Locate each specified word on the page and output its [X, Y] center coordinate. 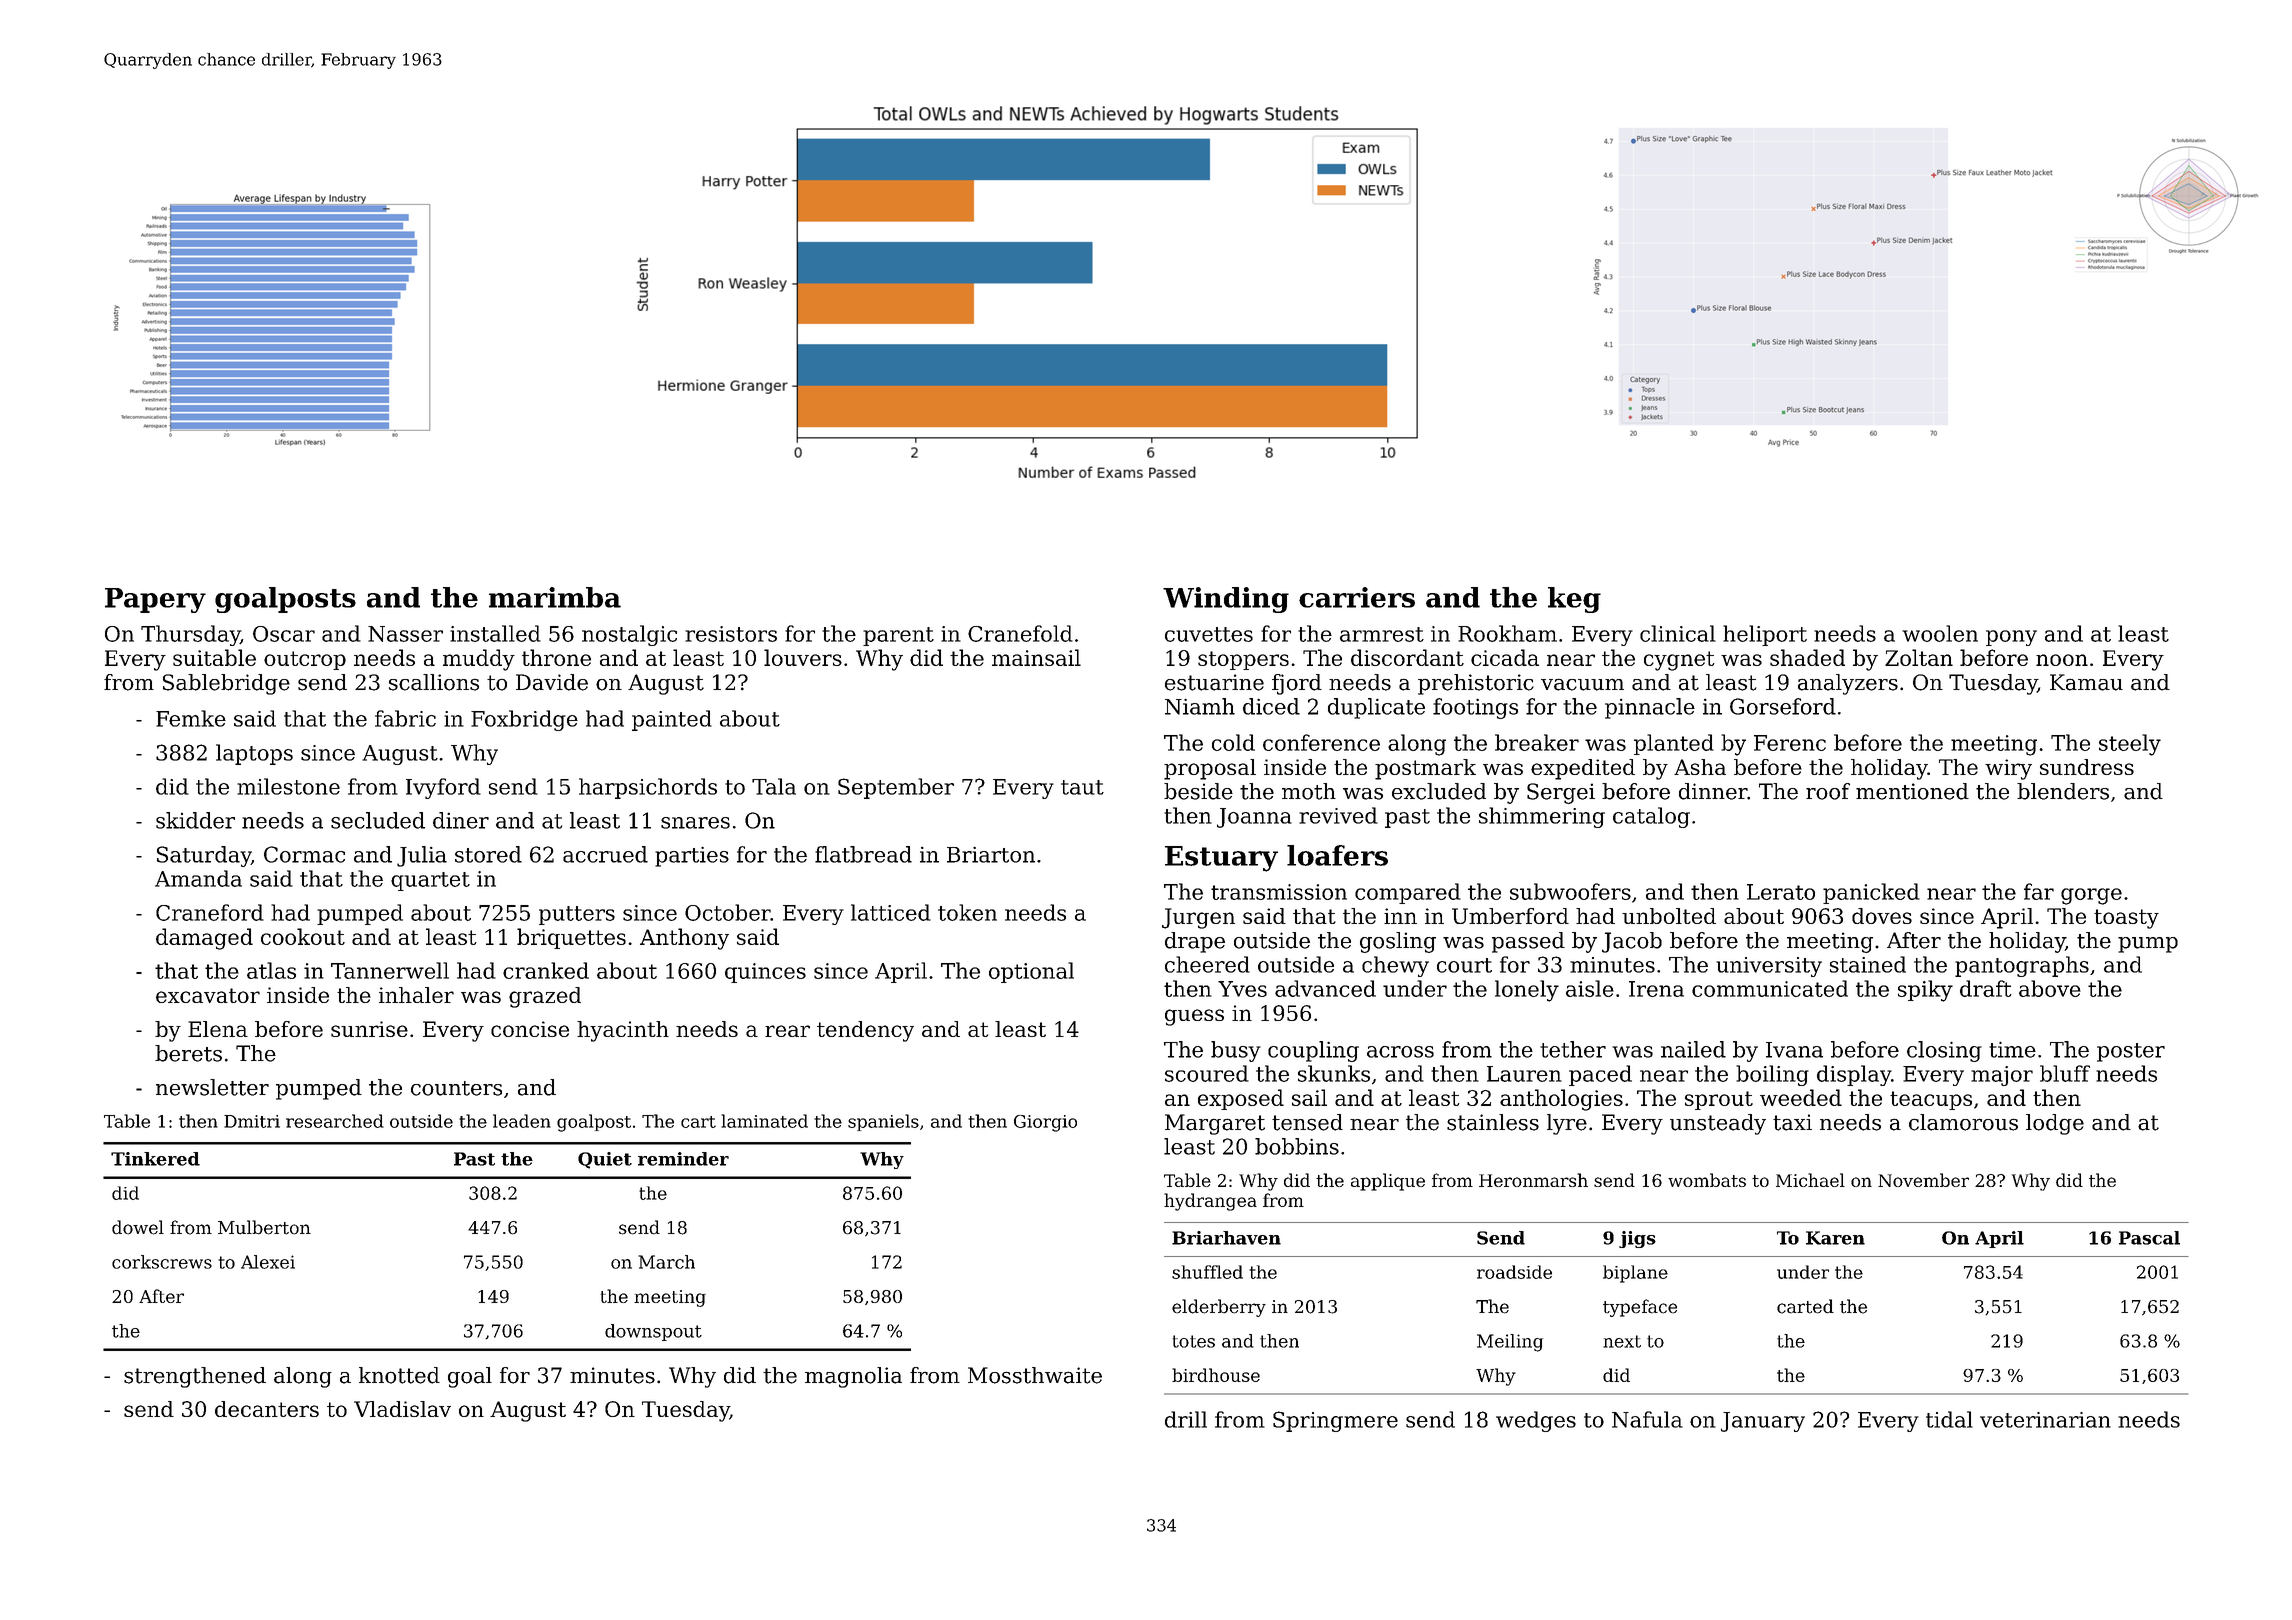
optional [1031, 972]
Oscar [284, 634]
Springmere [1335, 1421]
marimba [555, 597]
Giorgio [1045, 1123]
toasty [2126, 919]
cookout [303, 936]
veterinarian [2045, 1420]
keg [1574, 600]
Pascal [2149, 1238]
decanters [267, 1409]
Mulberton [264, 1227]
